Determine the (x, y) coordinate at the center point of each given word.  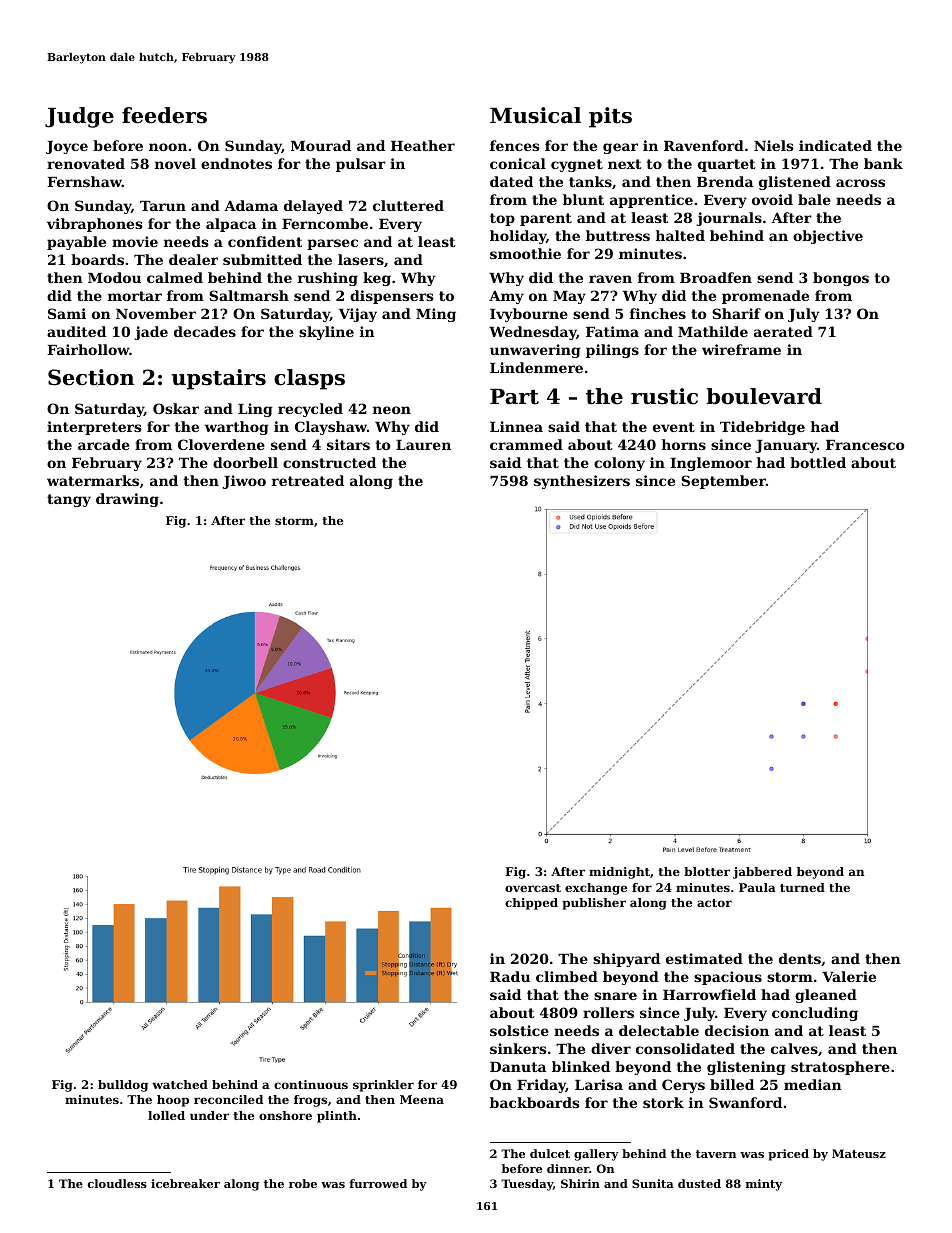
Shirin (580, 1183)
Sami (67, 313)
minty (764, 1185)
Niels (774, 145)
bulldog (123, 1086)
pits (610, 117)
